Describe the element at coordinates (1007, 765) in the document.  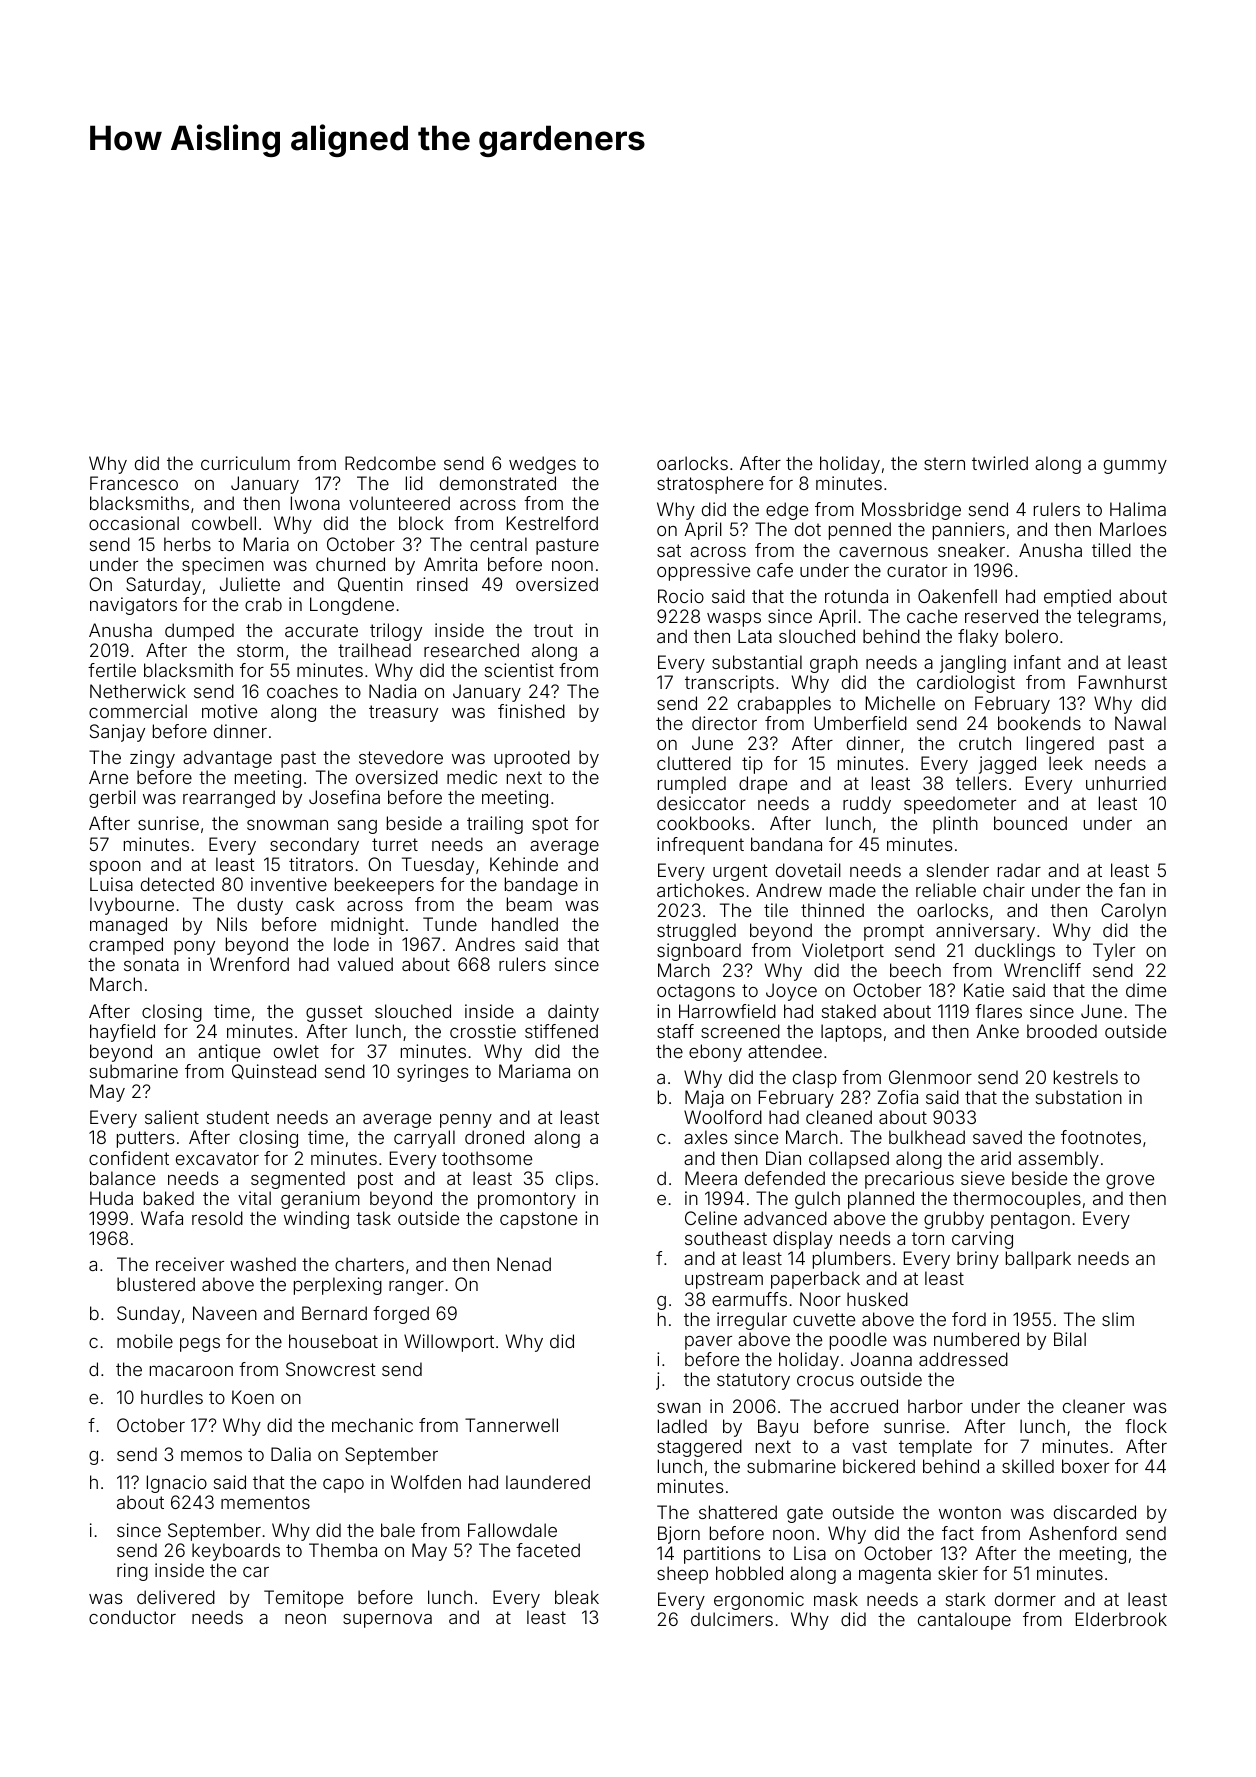
I see `jagged` at that location.
